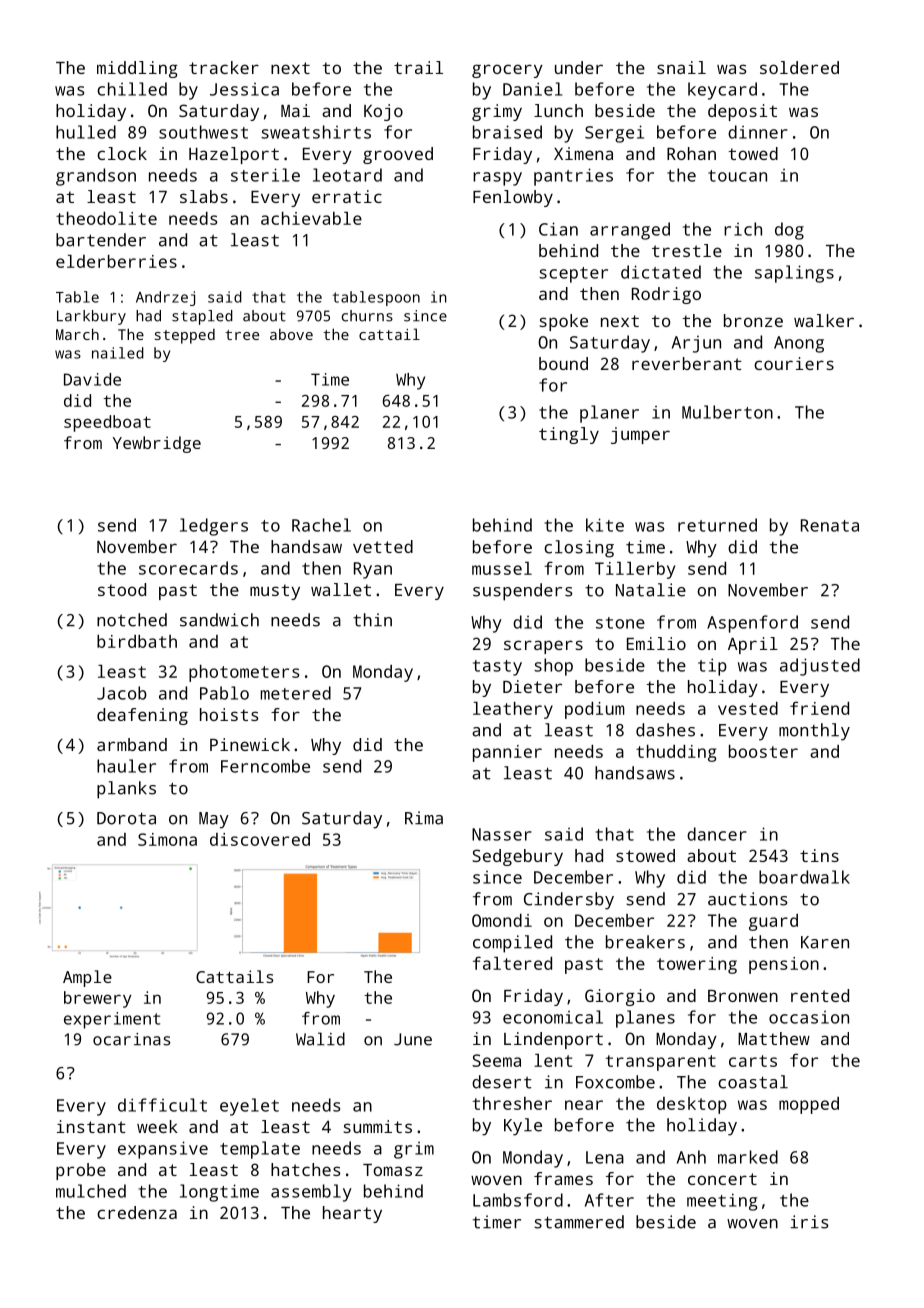 This screenshot has width=924, height=1308. Describe the element at coordinates (809, 1017) in the screenshot. I see `occasion` at that location.
